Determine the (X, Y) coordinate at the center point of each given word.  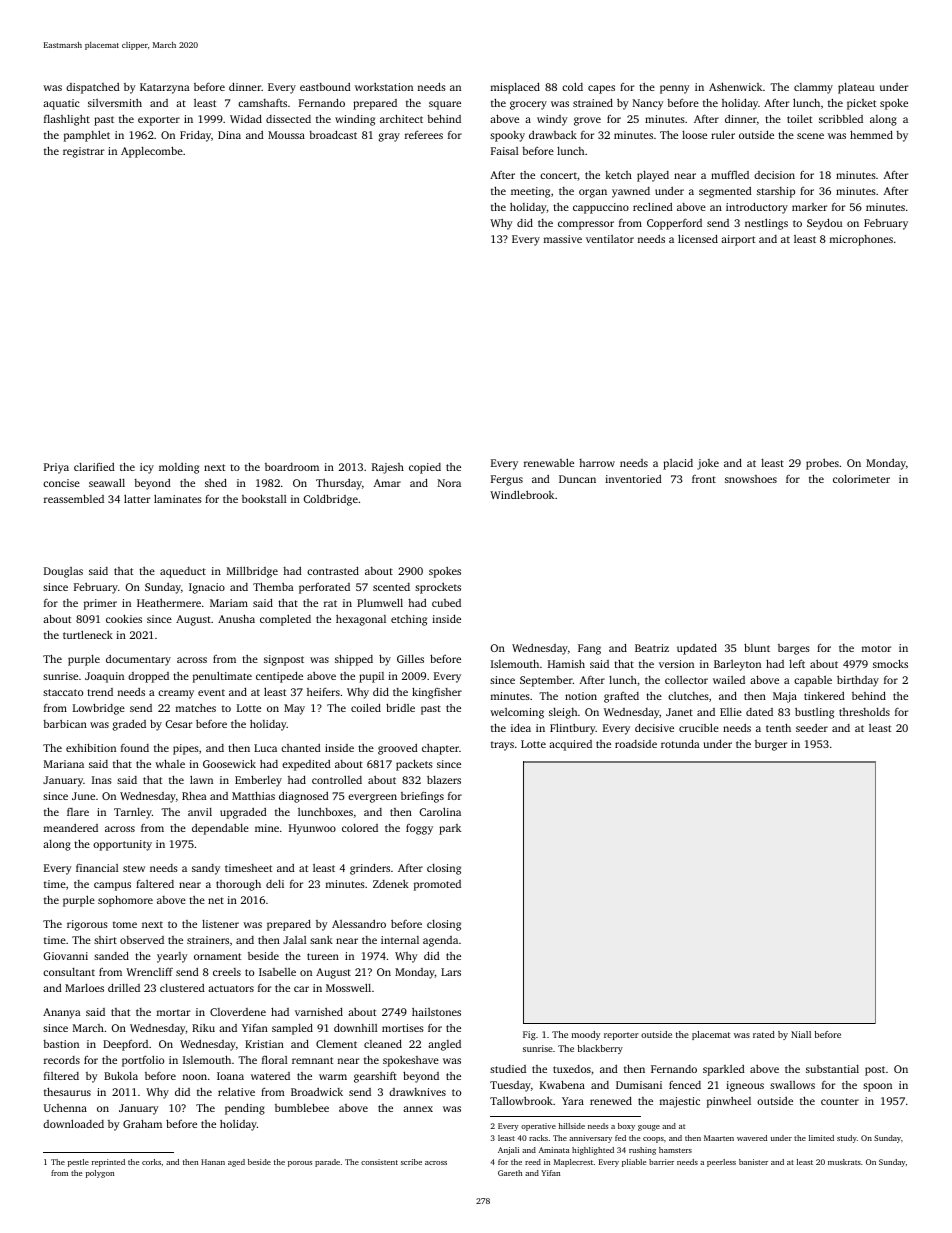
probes (822, 464)
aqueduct (183, 572)
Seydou (824, 224)
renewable (549, 462)
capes (601, 89)
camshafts (262, 103)
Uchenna (65, 1108)
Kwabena (562, 1084)
